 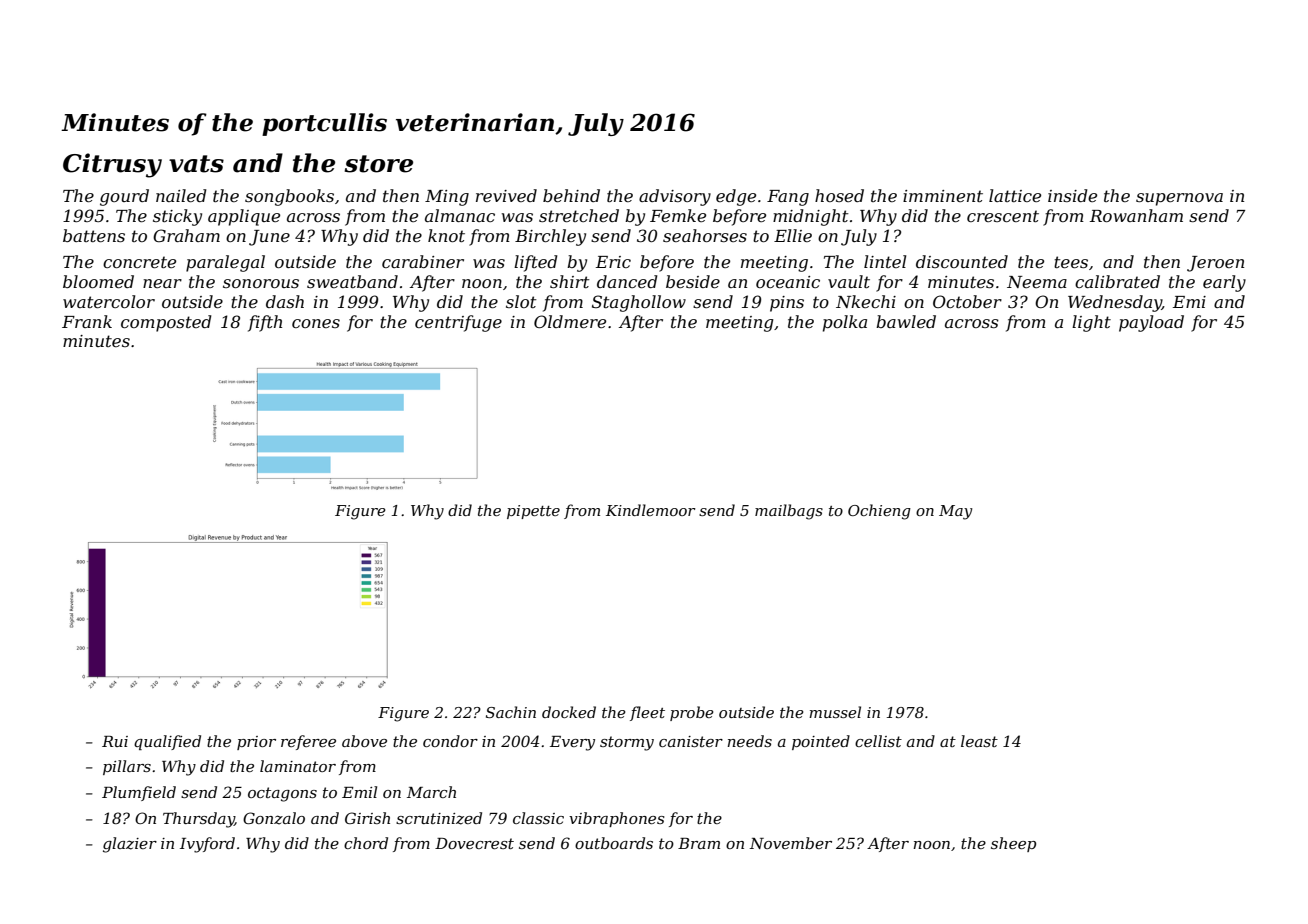 What do you see at coordinates (787, 304) in the page?
I see `pins` at bounding box center [787, 304].
